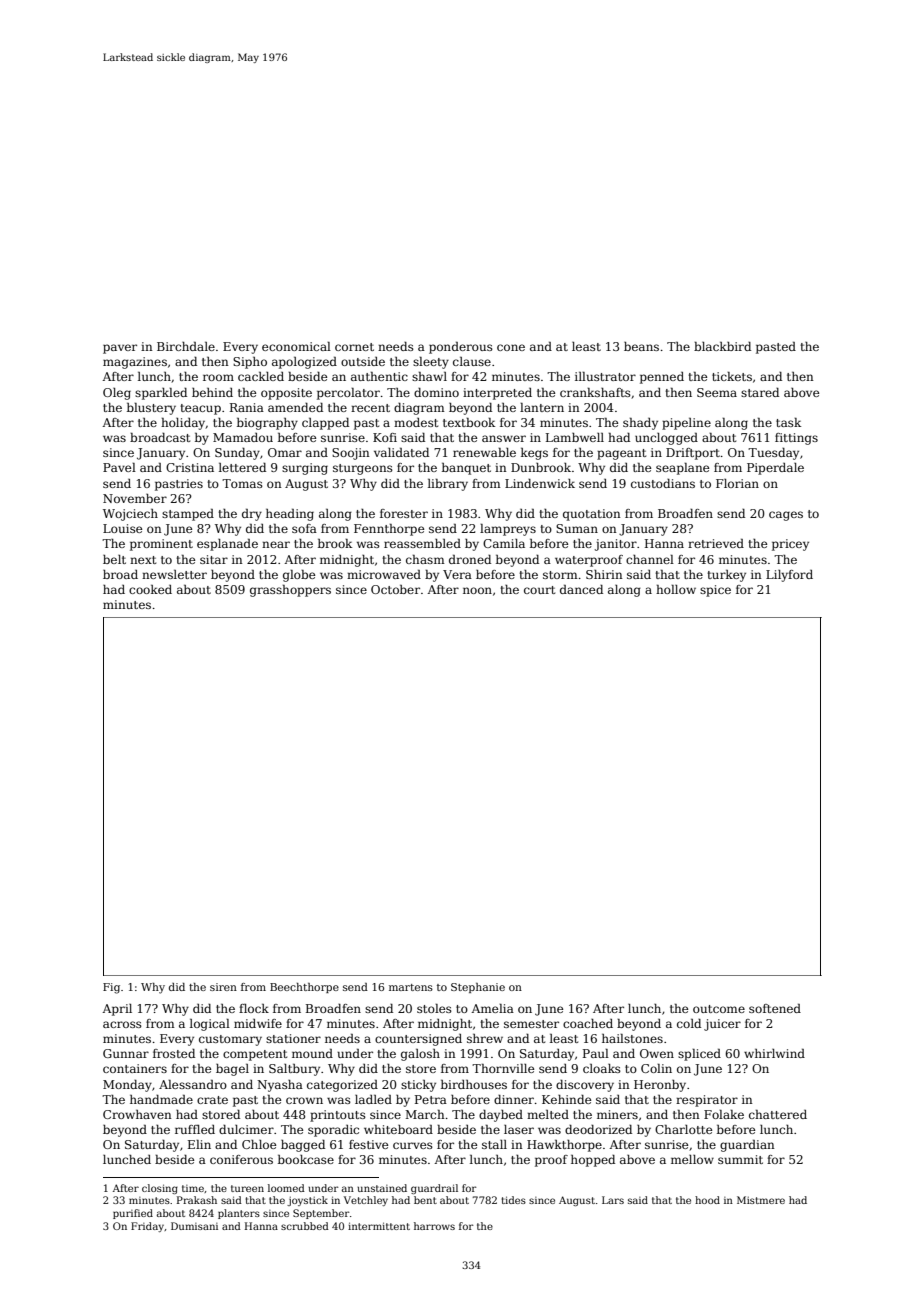 This image has width=924, height=1308. What do you see at coordinates (641, 346) in the image?
I see `beans` at bounding box center [641, 346].
